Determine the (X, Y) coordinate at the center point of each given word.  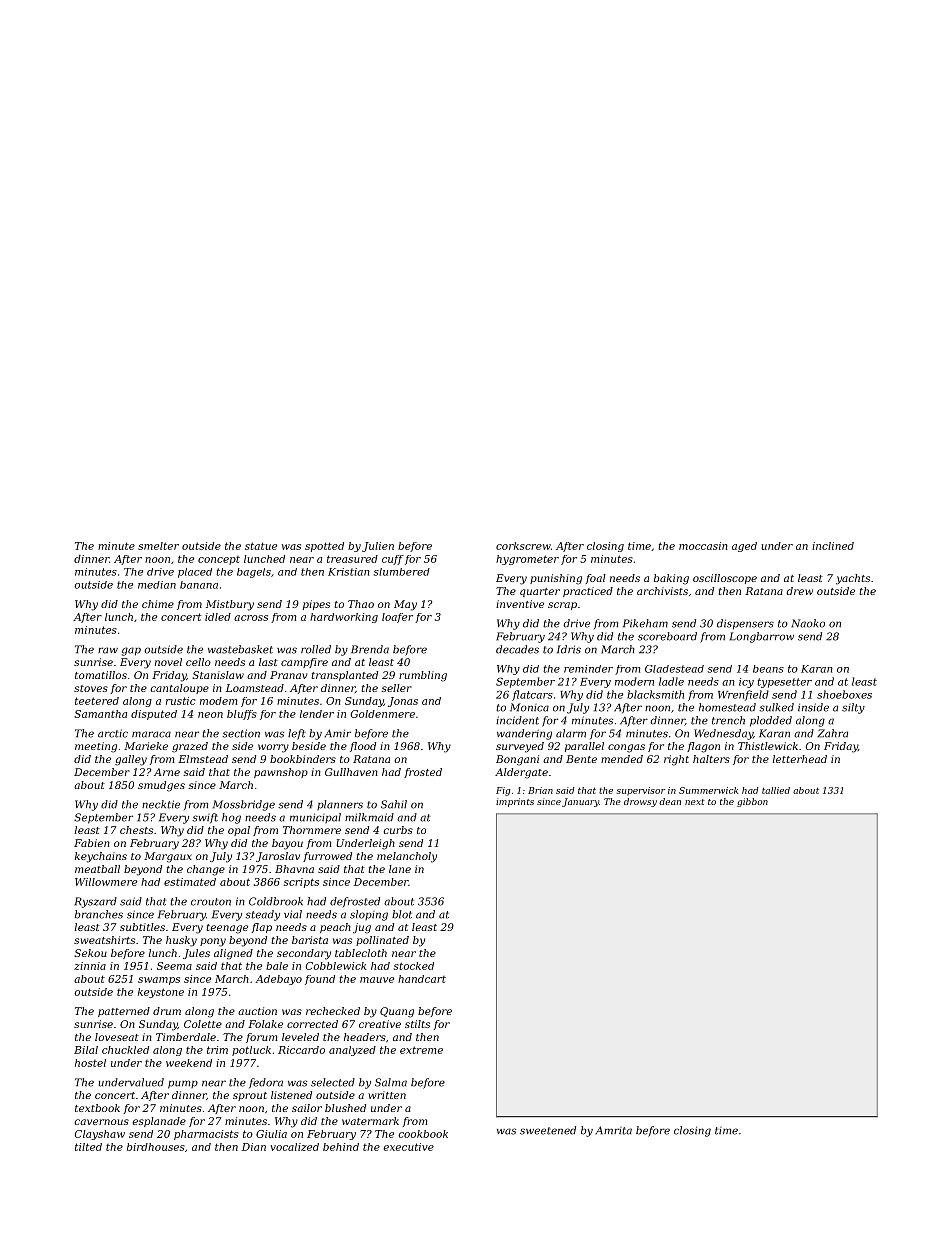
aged (744, 547)
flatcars (532, 695)
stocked (414, 966)
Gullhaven (351, 772)
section (241, 733)
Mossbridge (244, 805)
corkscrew (523, 546)
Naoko (808, 623)
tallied (776, 790)
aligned (233, 954)
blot (402, 914)
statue (261, 546)
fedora (266, 1083)
